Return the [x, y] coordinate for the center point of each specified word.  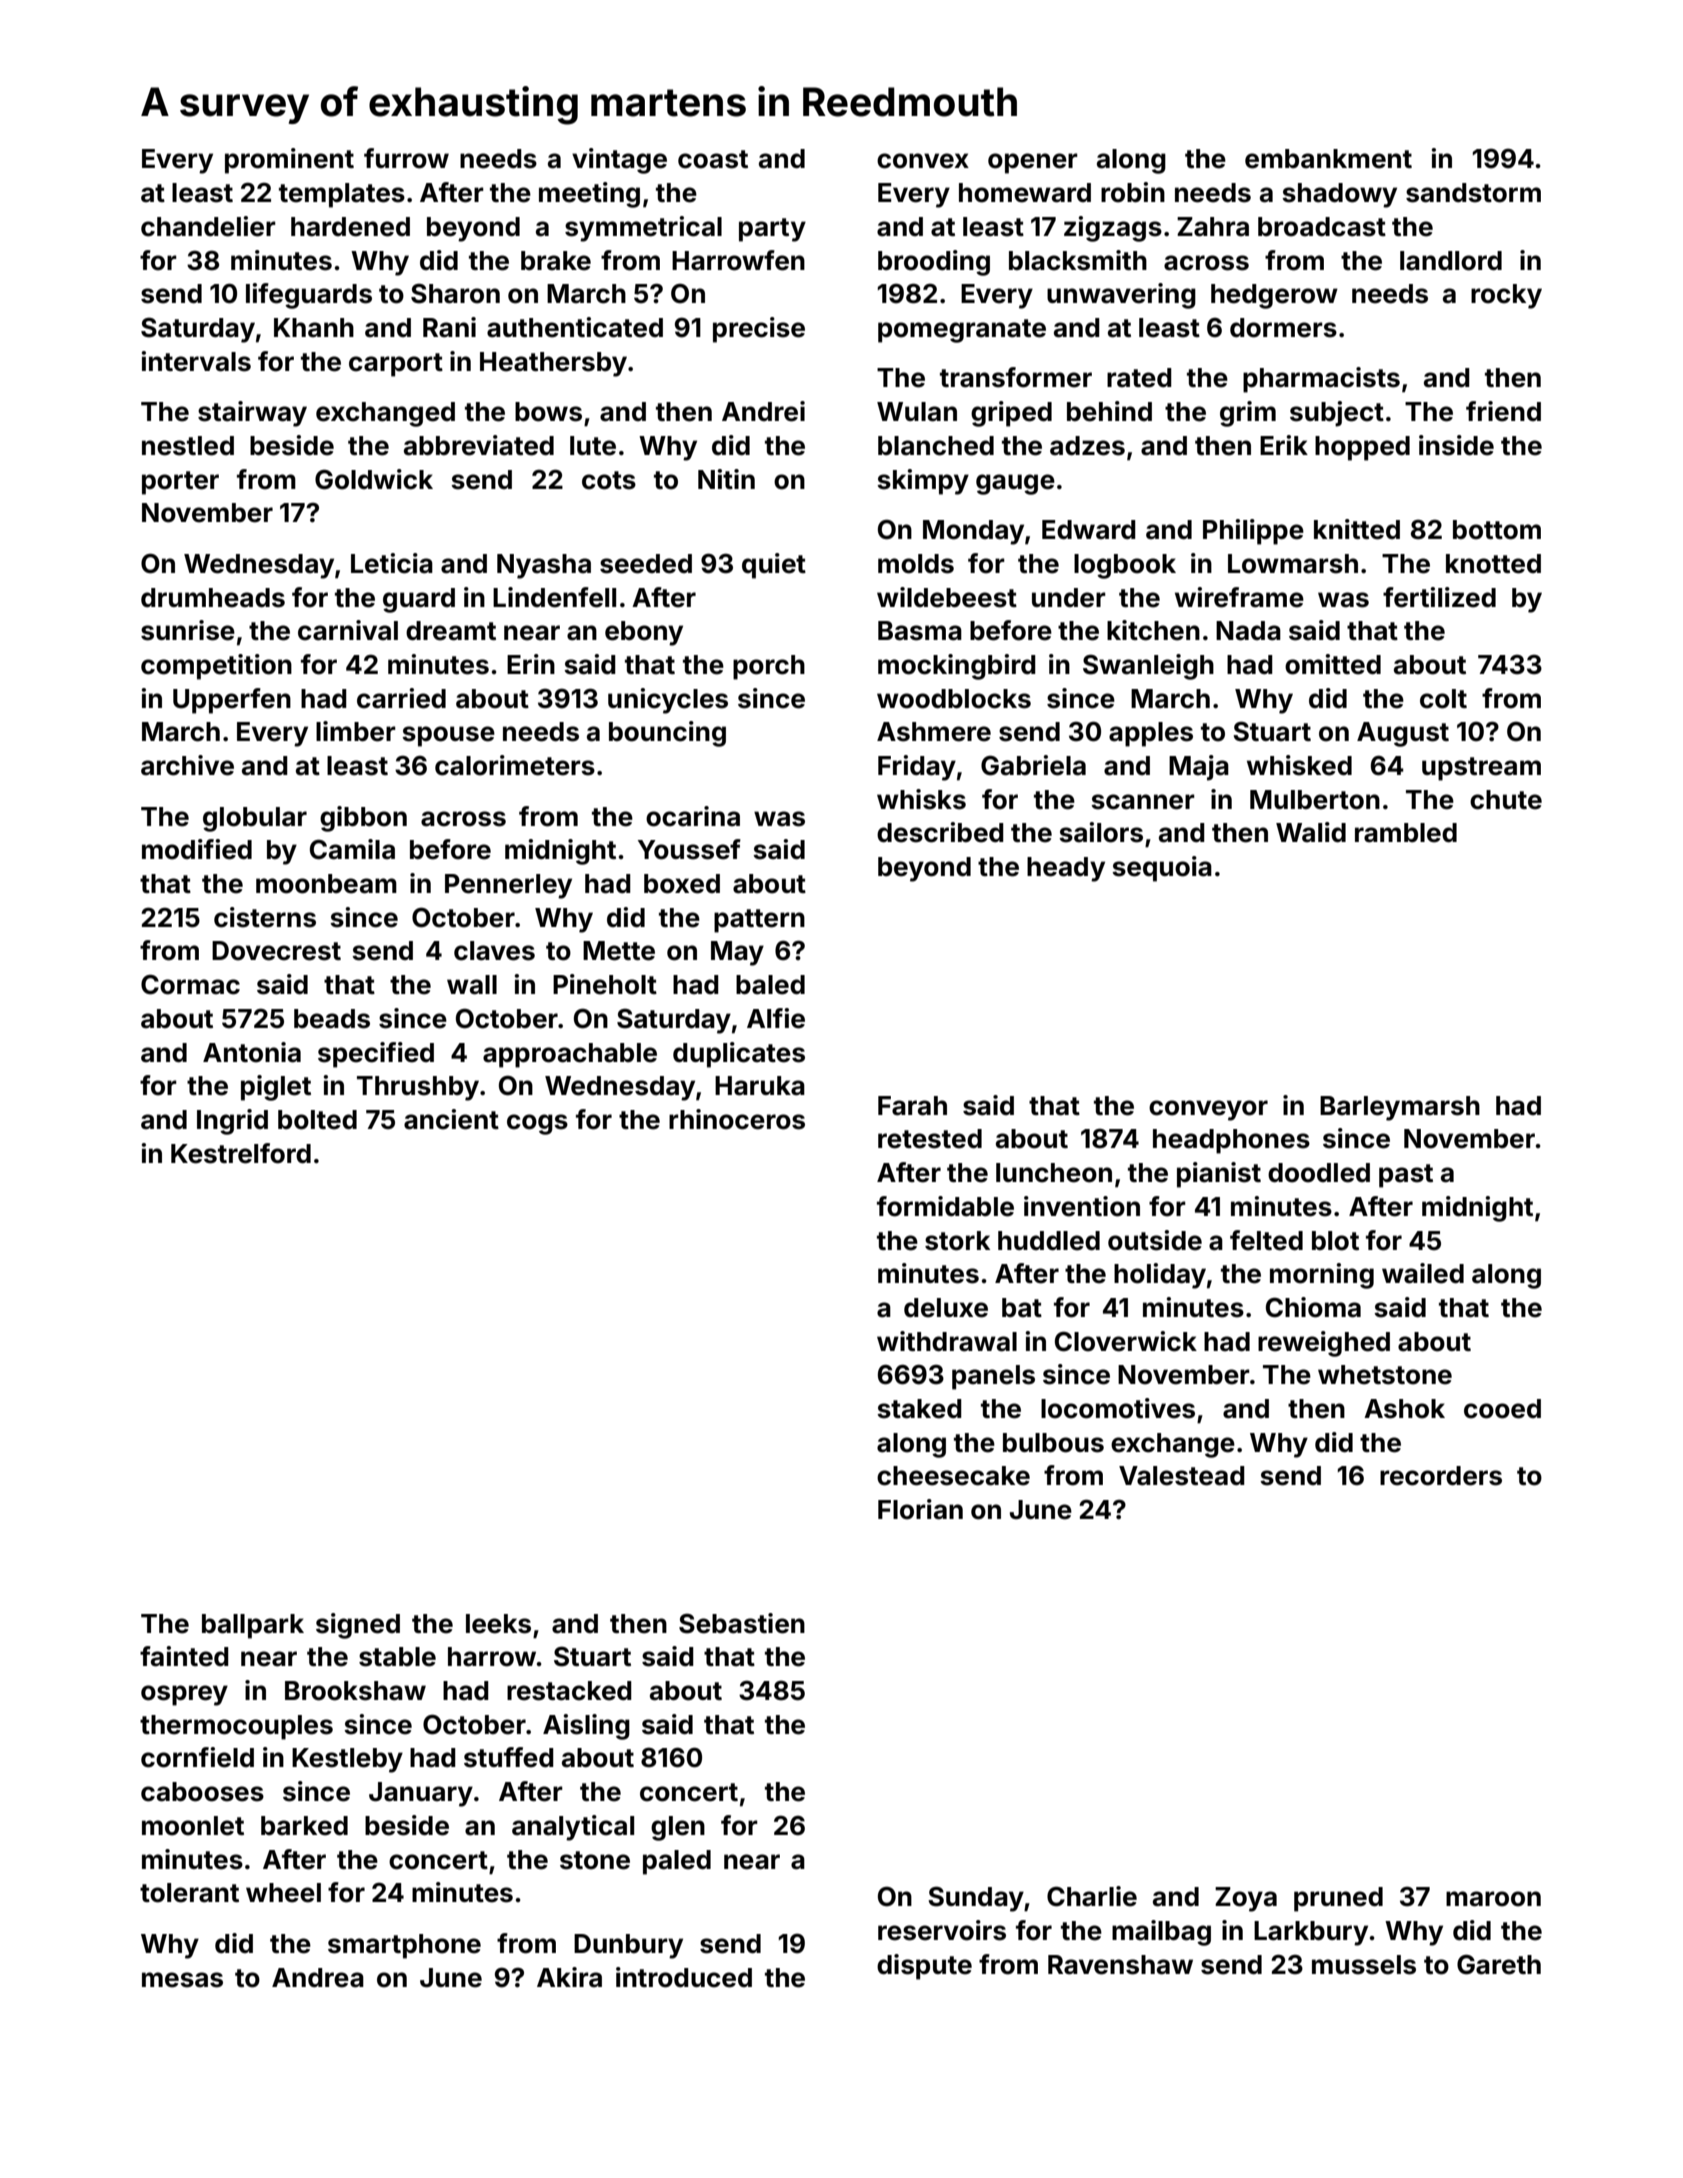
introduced [684, 1977]
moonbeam [326, 884]
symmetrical [643, 229]
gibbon [363, 819]
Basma [920, 631]
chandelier [208, 226]
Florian [920, 1509]
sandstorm [1473, 193]
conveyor [1208, 1110]
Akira [569, 1977]
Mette [619, 951]
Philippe [1253, 532]
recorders [1441, 1476]
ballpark [253, 1626]
